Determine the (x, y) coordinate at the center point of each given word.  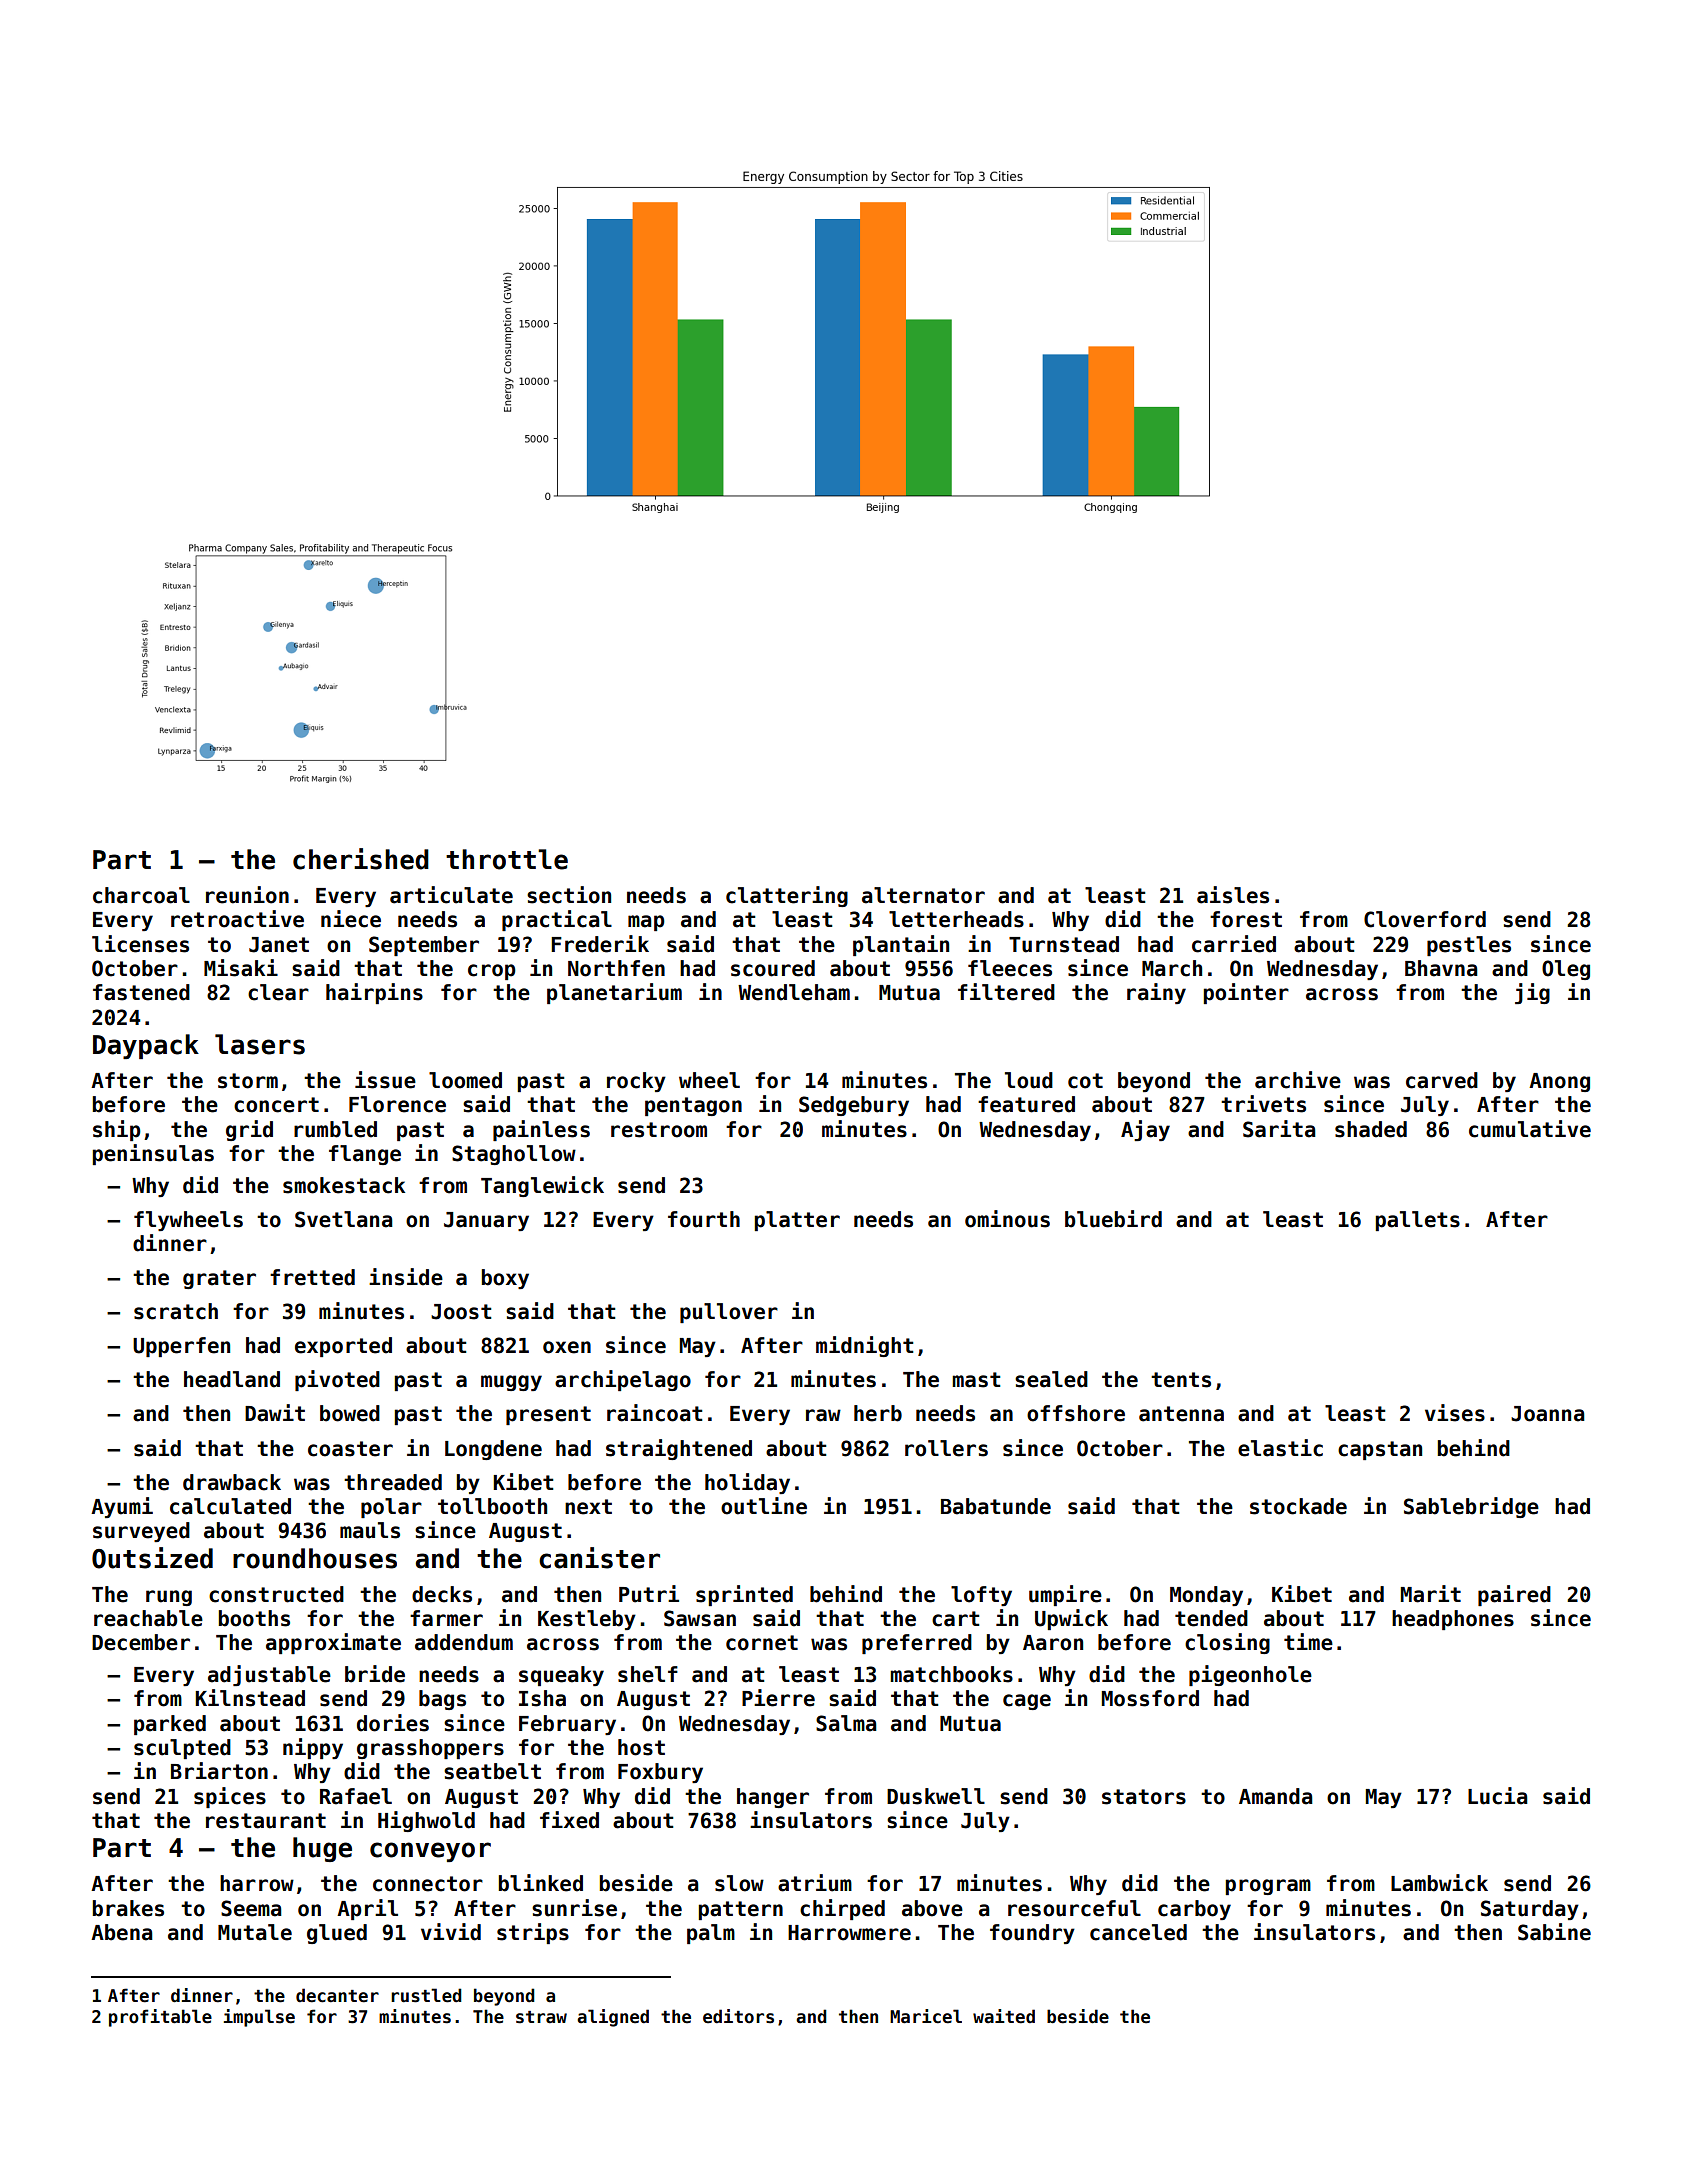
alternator (923, 895)
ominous (1007, 1219)
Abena (121, 1932)
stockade (1298, 1506)
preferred (917, 1644)
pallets (1418, 1221)
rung (169, 1598)
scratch (176, 1311)
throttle (507, 859)
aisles (1233, 895)
